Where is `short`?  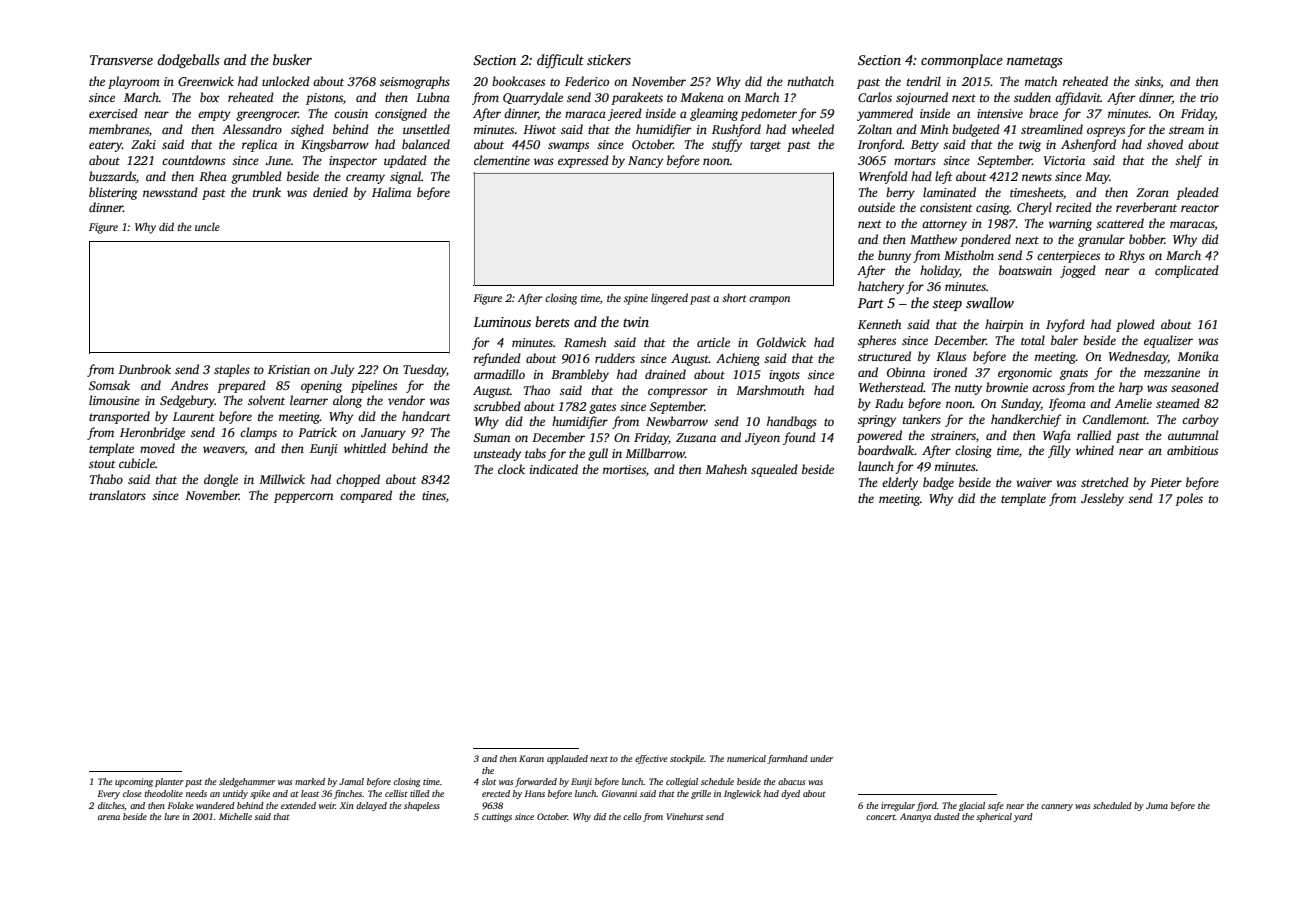 short is located at coordinates (734, 297).
